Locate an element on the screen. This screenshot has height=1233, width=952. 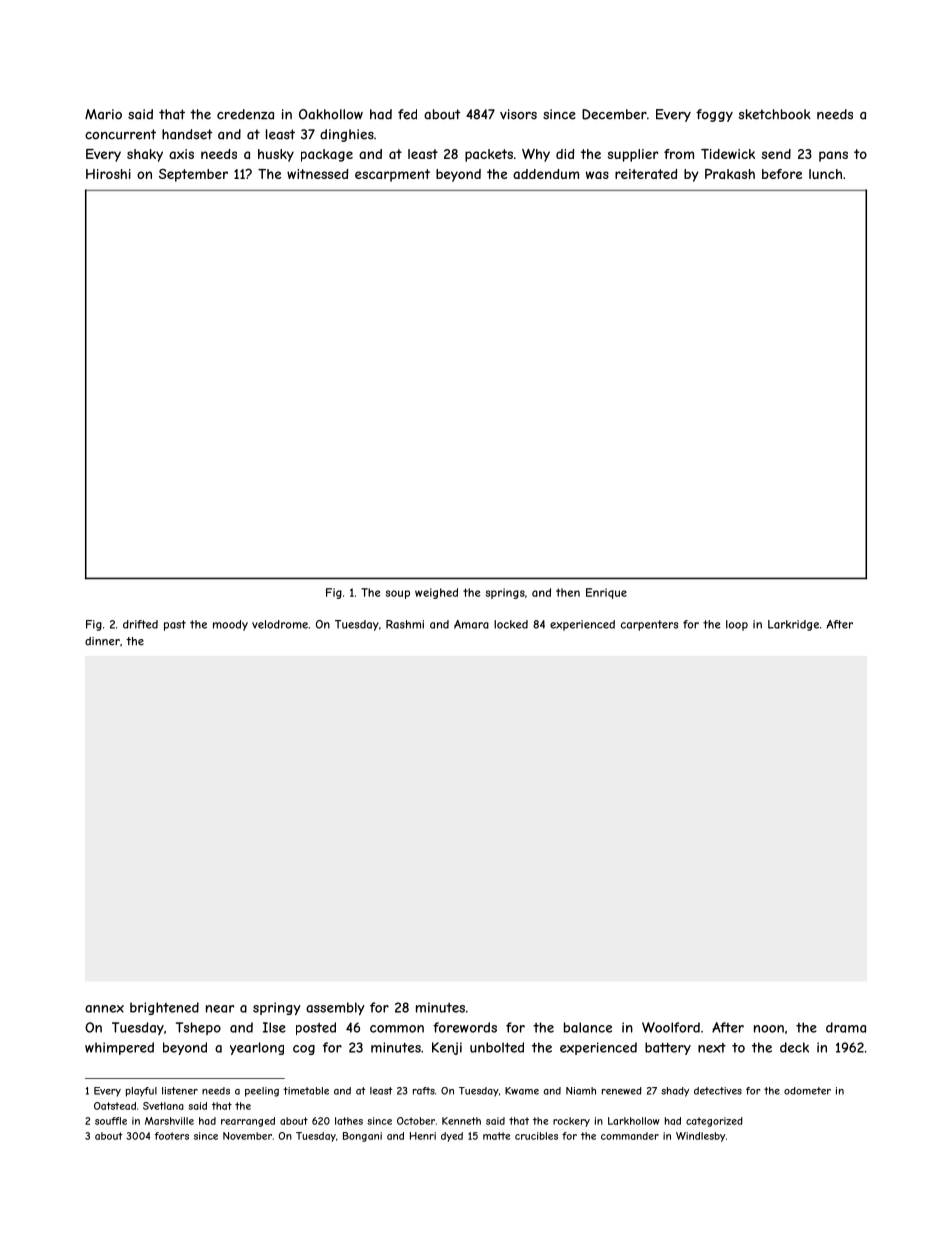
balance is located at coordinates (588, 1027).
